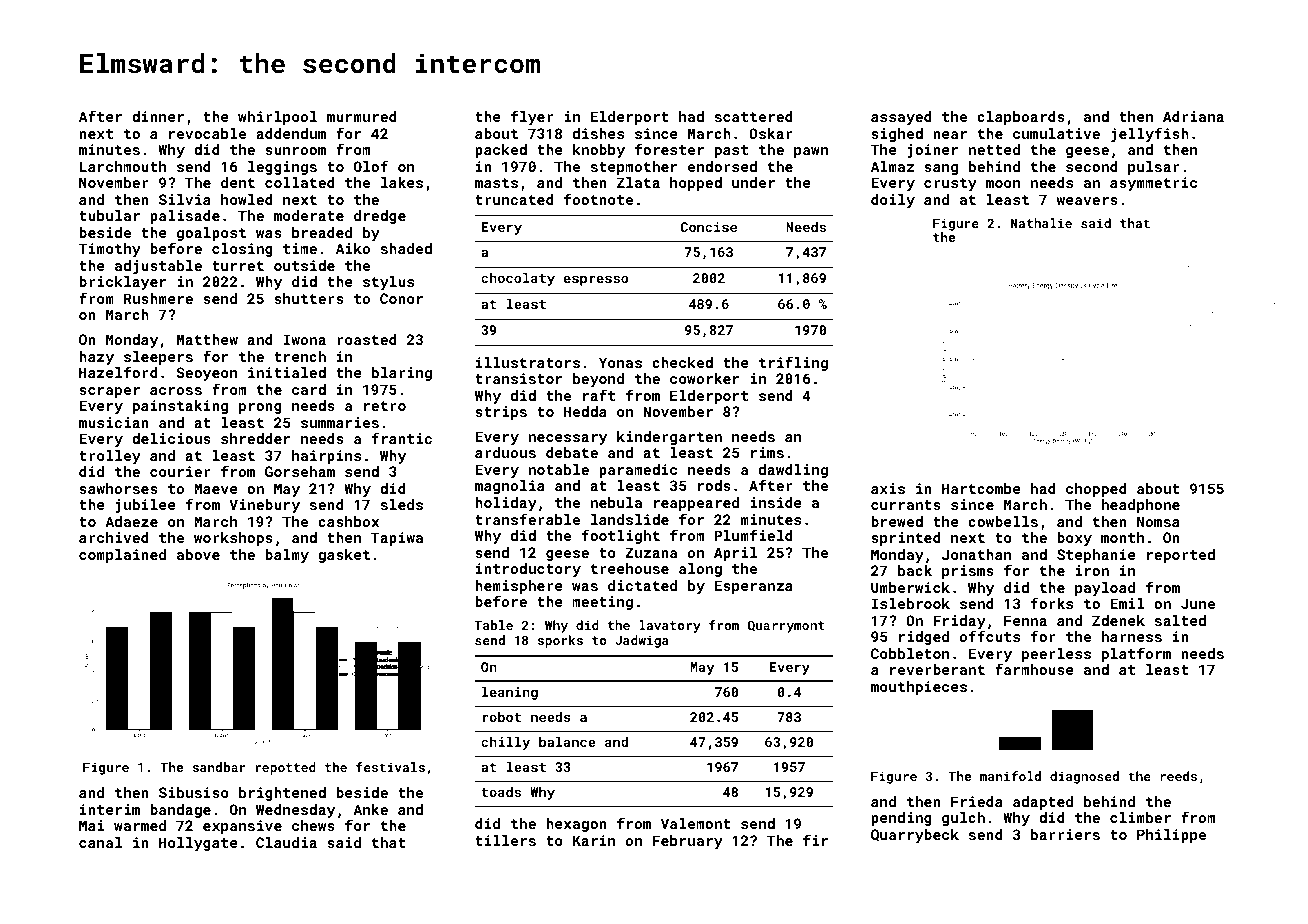  What do you see at coordinates (118, 488) in the screenshot?
I see `sawhorses` at bounding box center [118, 488].
